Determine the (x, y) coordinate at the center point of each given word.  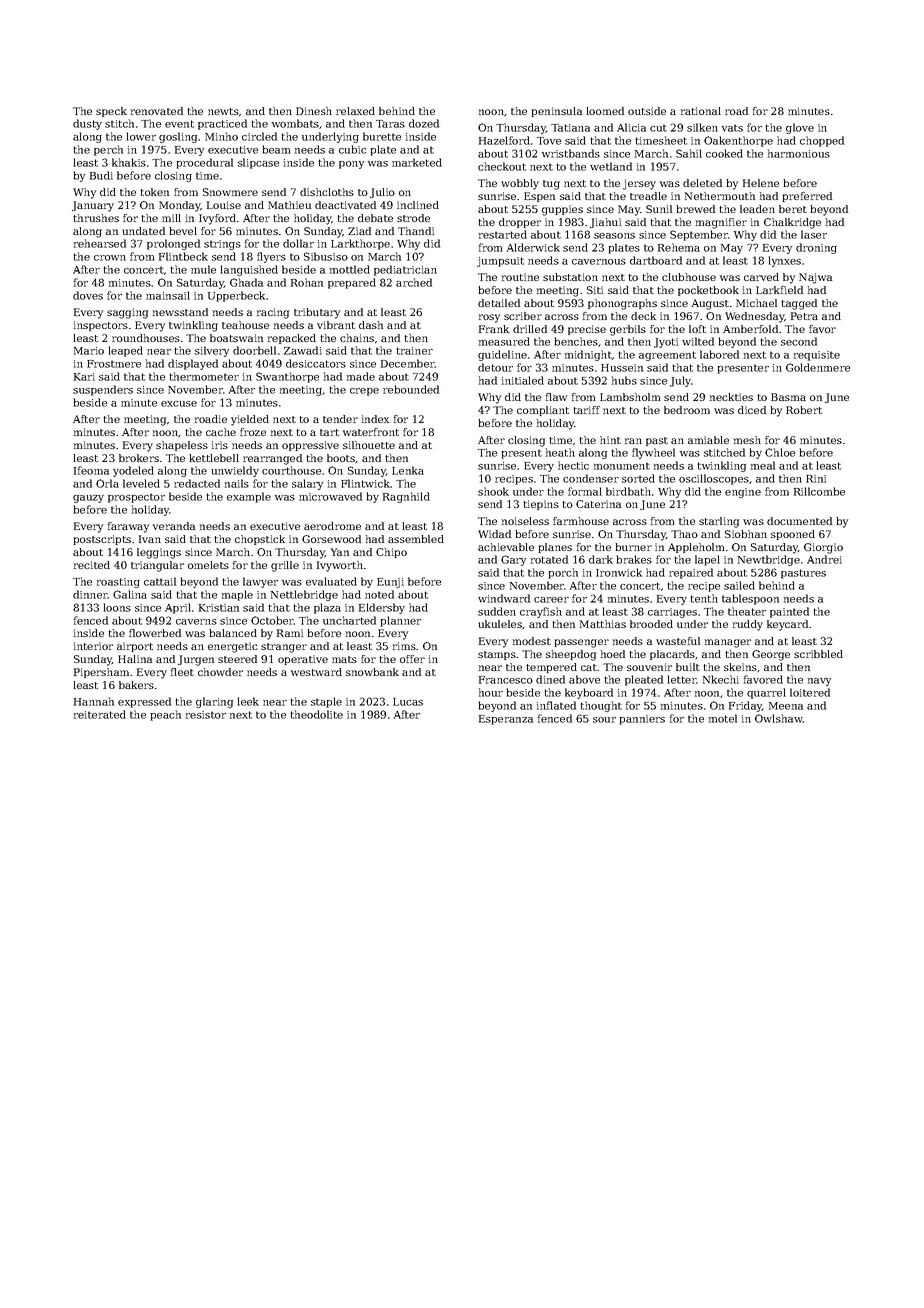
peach (165, 715)
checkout (502, 166)
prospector (136, 498)
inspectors (101, 326)
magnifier (721, 223)
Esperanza (506, 720)
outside (647, 111)
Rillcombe (819, 491)
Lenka (408, 470)
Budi (101, 175)
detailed (499, 303)
